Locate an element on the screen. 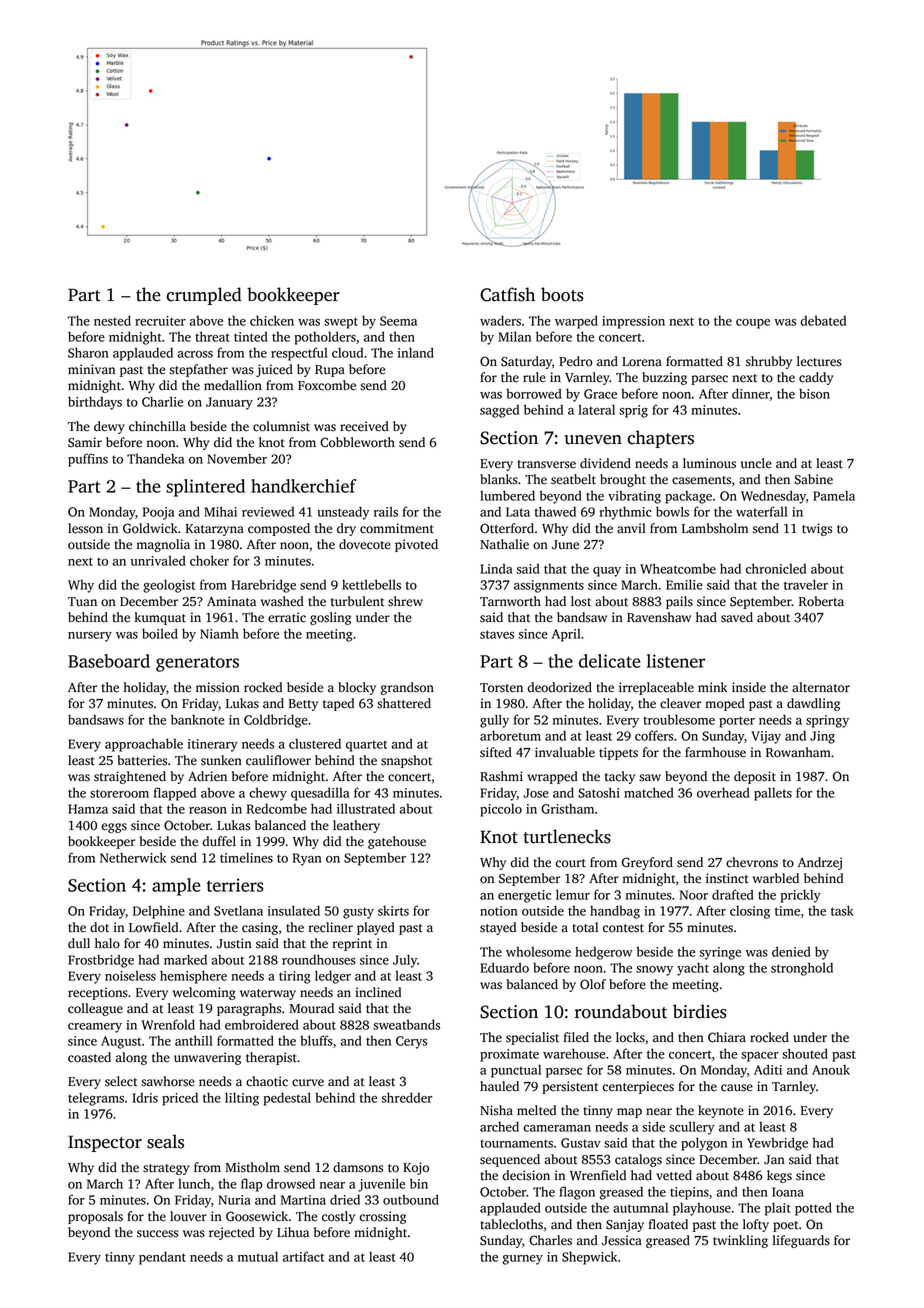 The width and height of the screenshot is (924, 1308). flagon is located at coordinates (577, 1193).
